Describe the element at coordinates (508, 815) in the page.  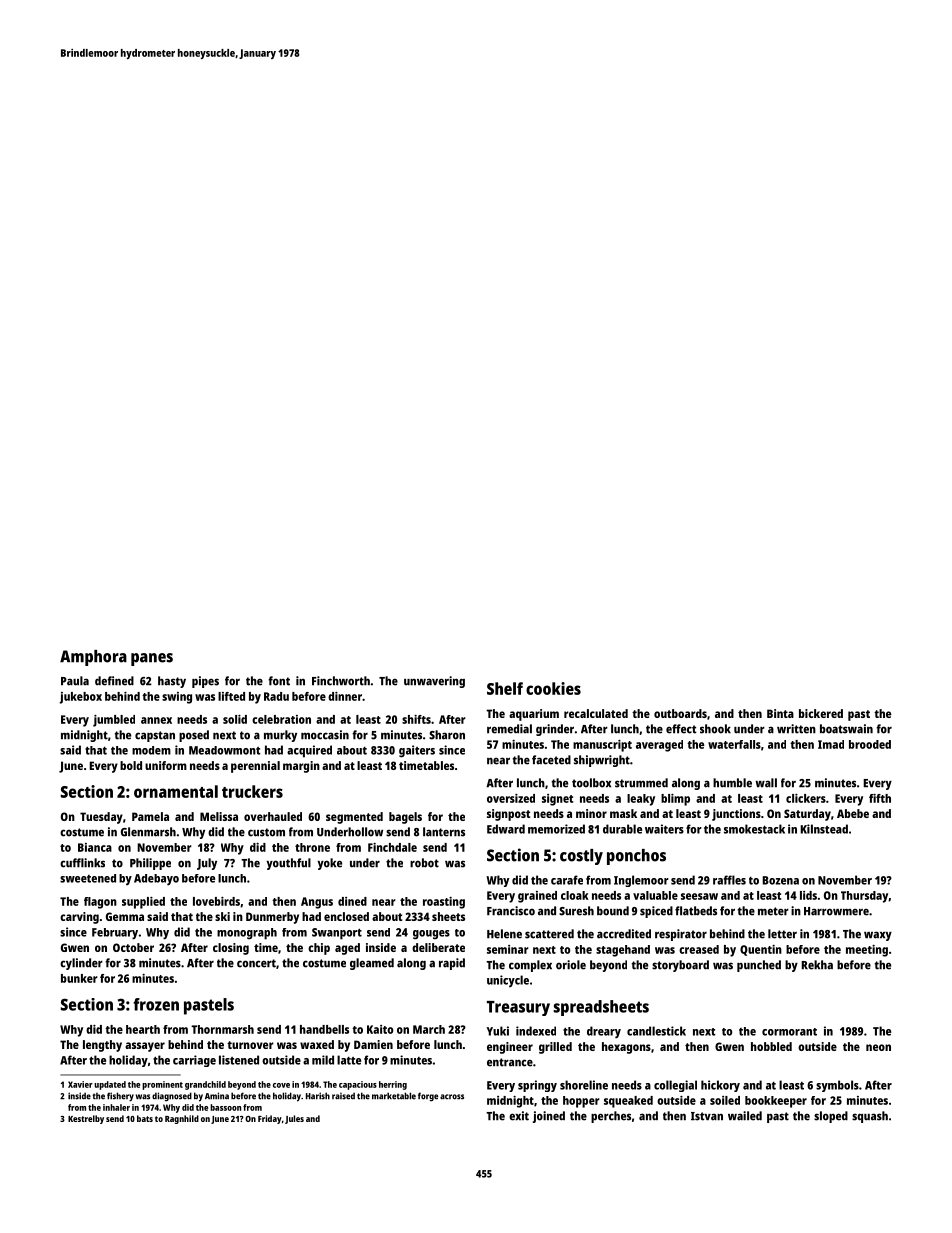
I see `signpost` at that location.
